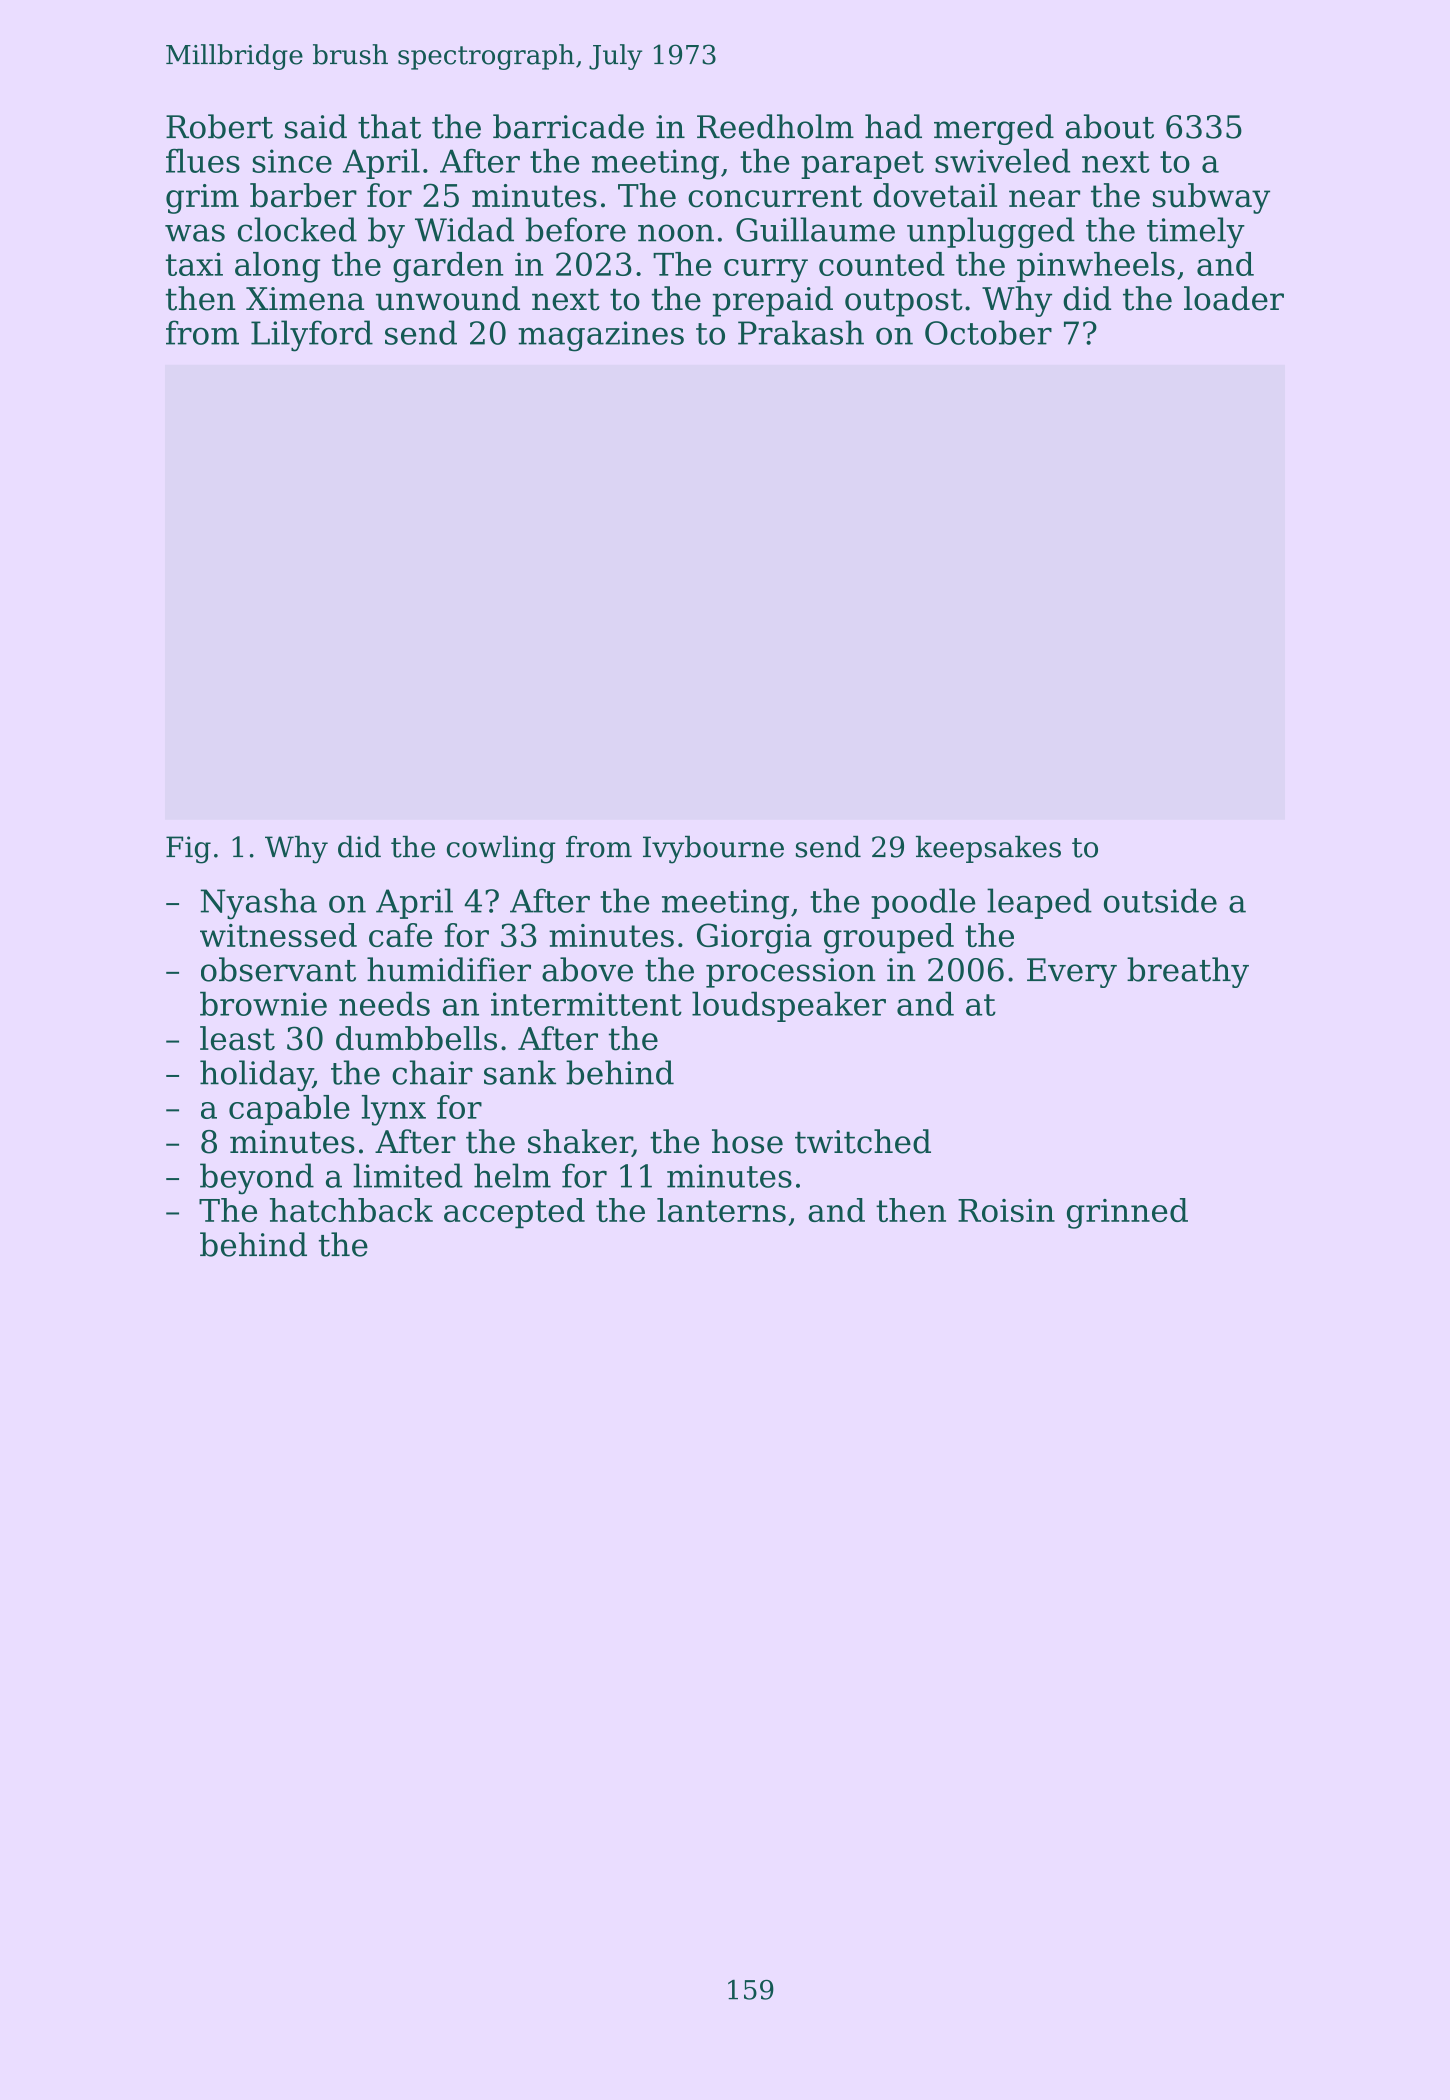  What do you see at coordinates (893, 126) in the screenshot?
I see `had` at bounding box center [893, 126].
